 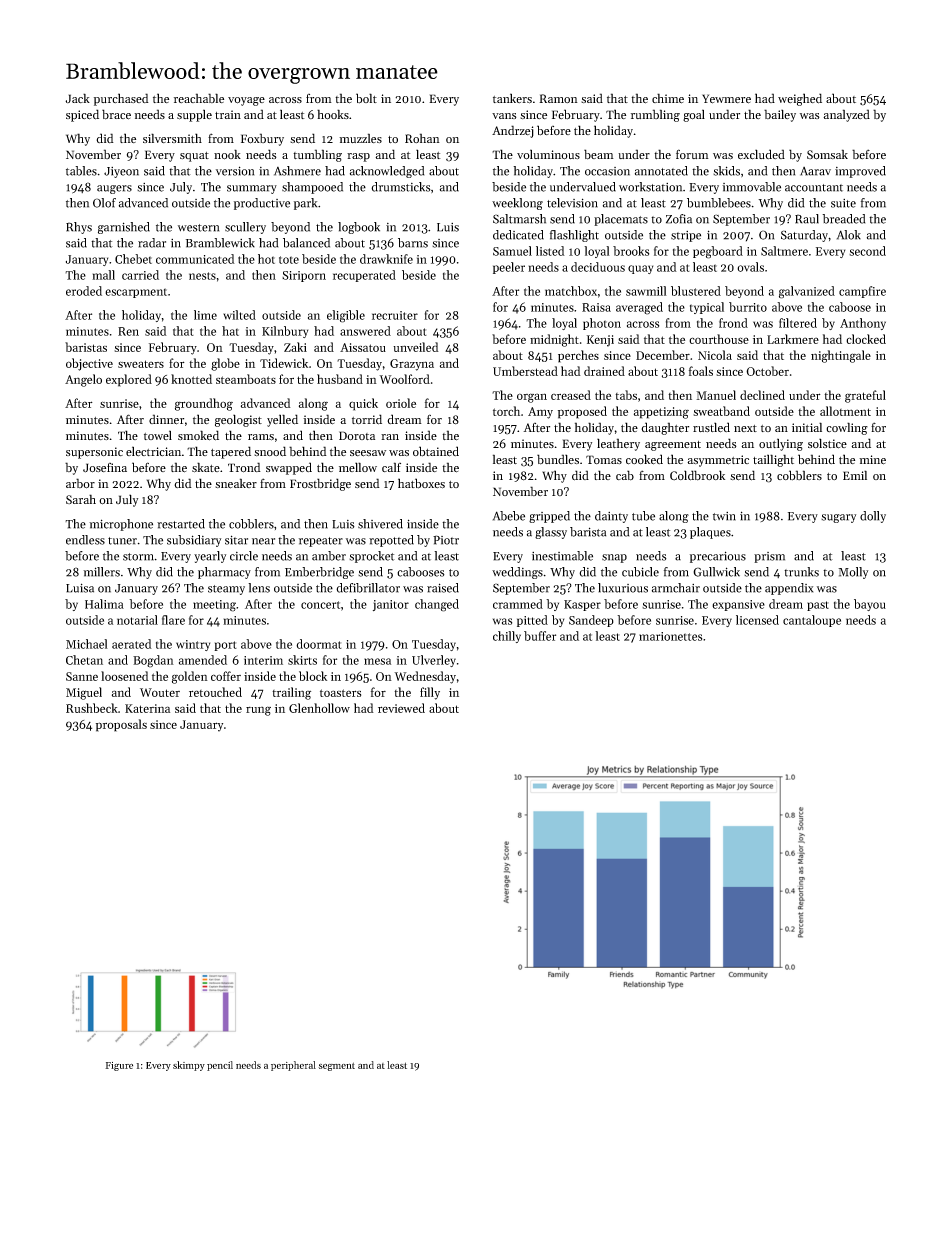 What do you see at coordinates (757, 620) in the screenshot?
I see `licensed` at bounding box center [757, 620].
